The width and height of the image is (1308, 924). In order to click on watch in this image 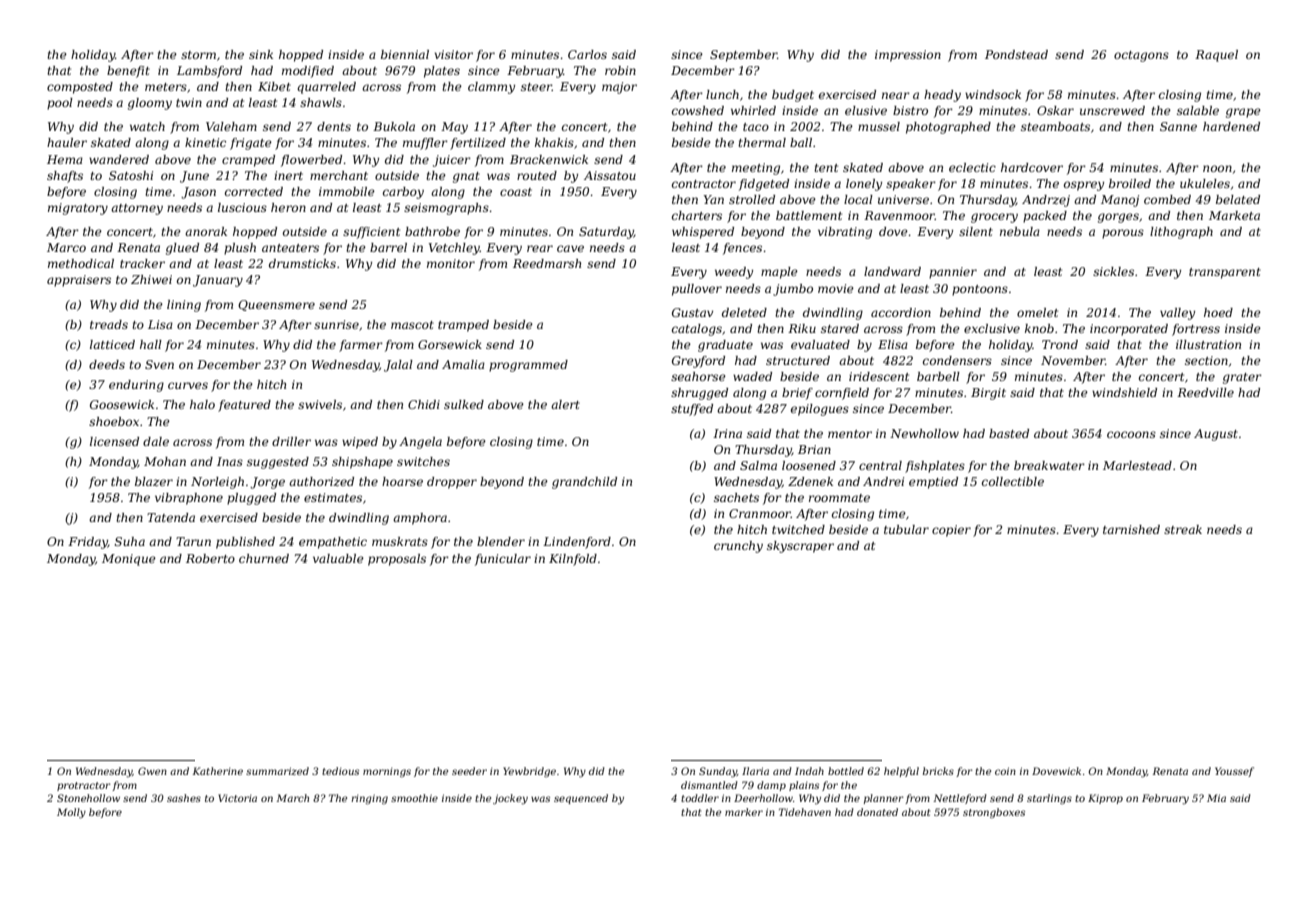, I will do `click(147, 126)`.
